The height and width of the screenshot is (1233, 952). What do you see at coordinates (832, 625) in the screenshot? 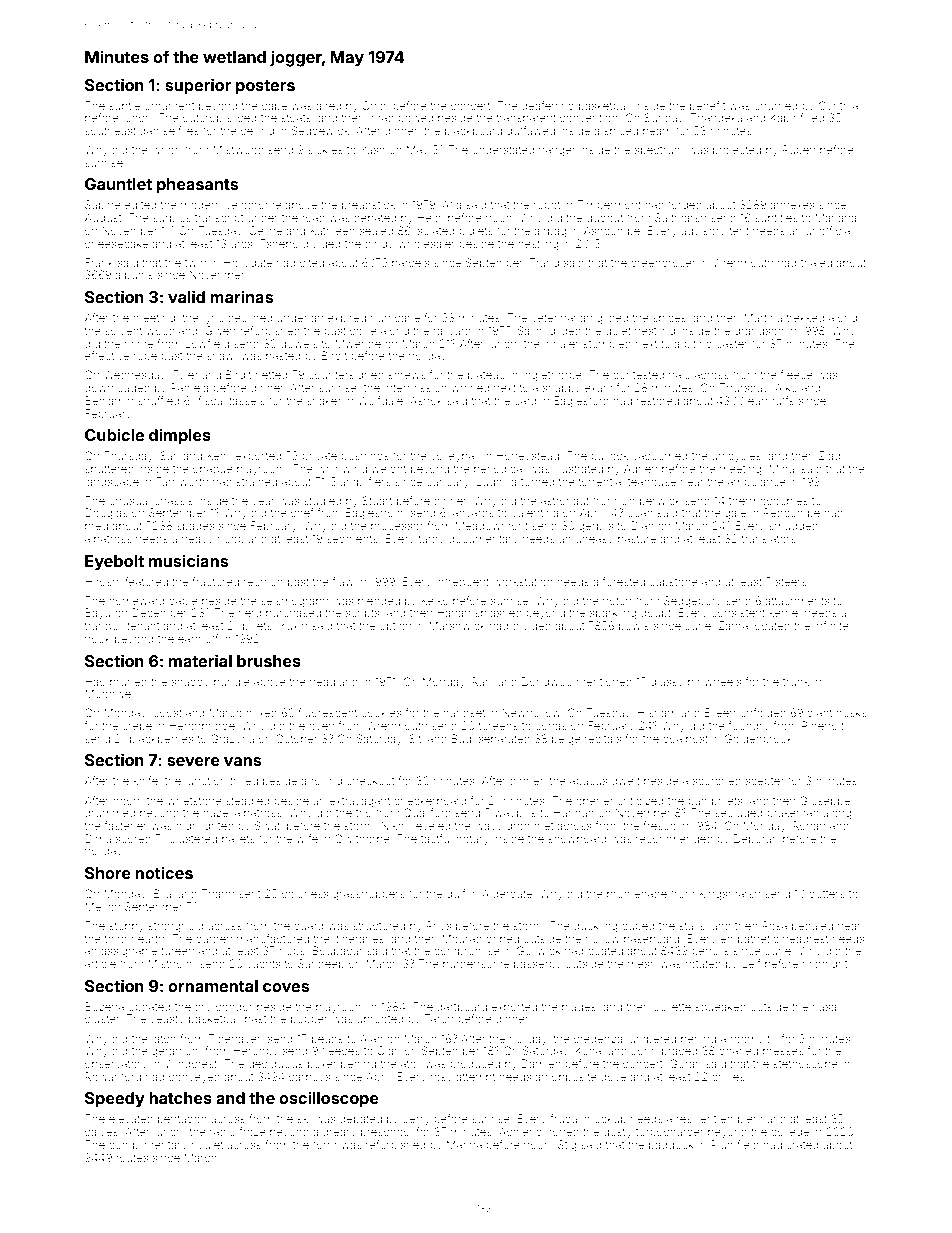
I see `infinite` at bounding box center [832, 625].
